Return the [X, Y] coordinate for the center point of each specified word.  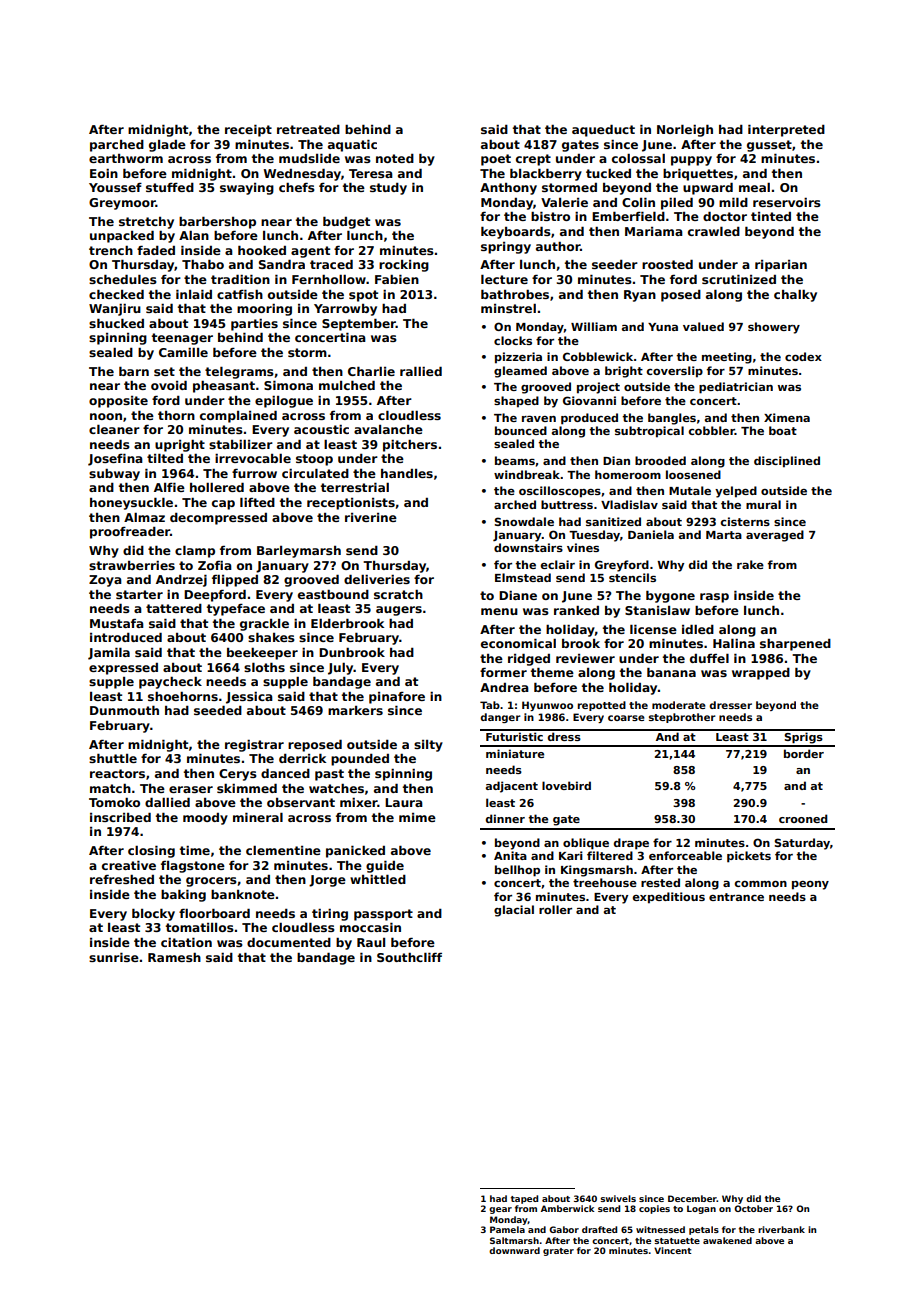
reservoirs [787, 202]
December [692, 1198]
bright [624, 372]
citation [186, 942]
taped [524, 1199]
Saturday [802, 844]
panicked [355, 852]
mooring [264, 310]
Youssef [115, 187]
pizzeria [518, 358]
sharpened [795, 645]
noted [395, 158]
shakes [271, 637]
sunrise [114, 957]
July [341, 669]
